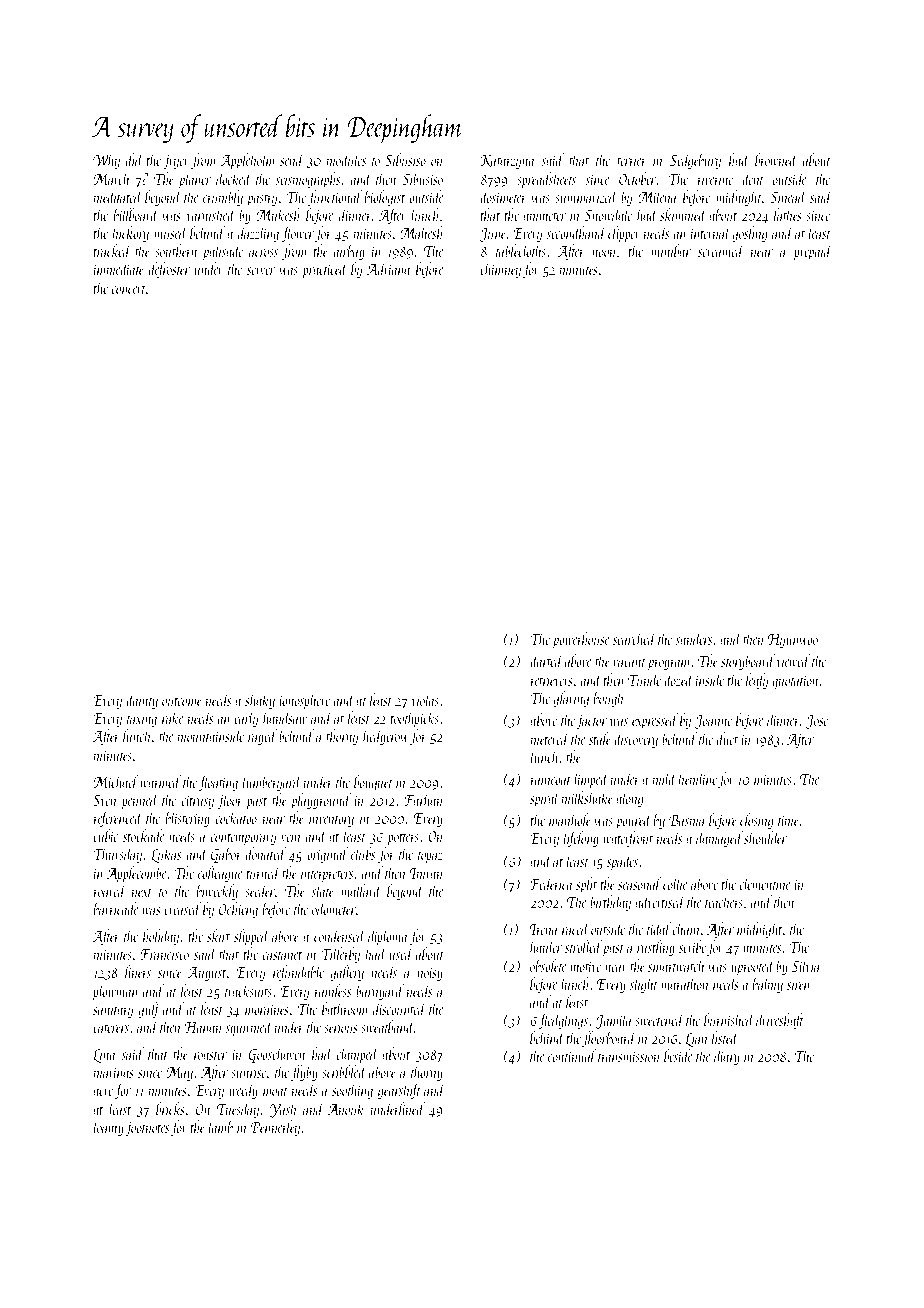  What do you see at coordinates (114, 1072) in the screenshot?
I see `marinas` at bounding box center [114, 1072].
